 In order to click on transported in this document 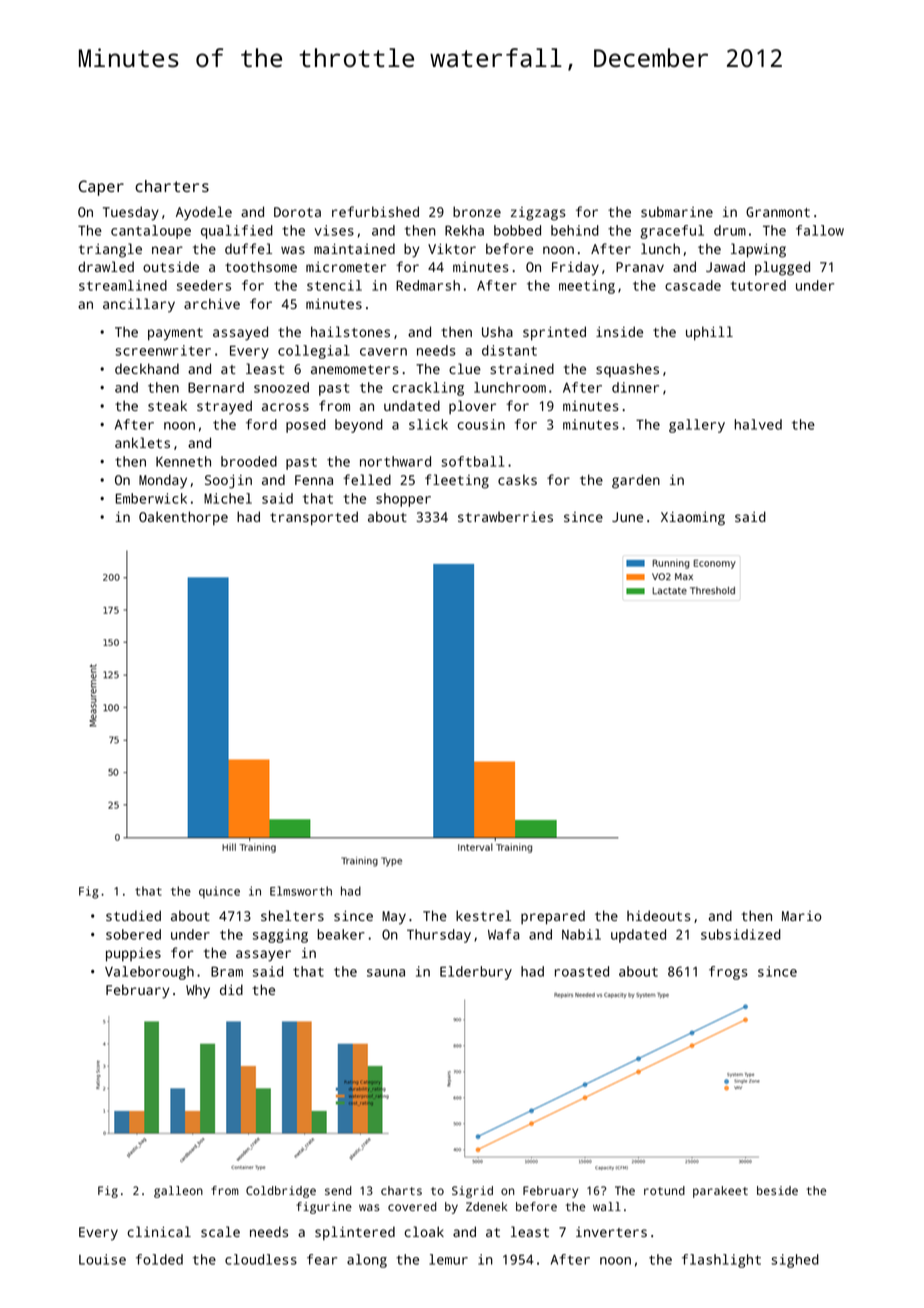, I will do `click(314, 518)`.
